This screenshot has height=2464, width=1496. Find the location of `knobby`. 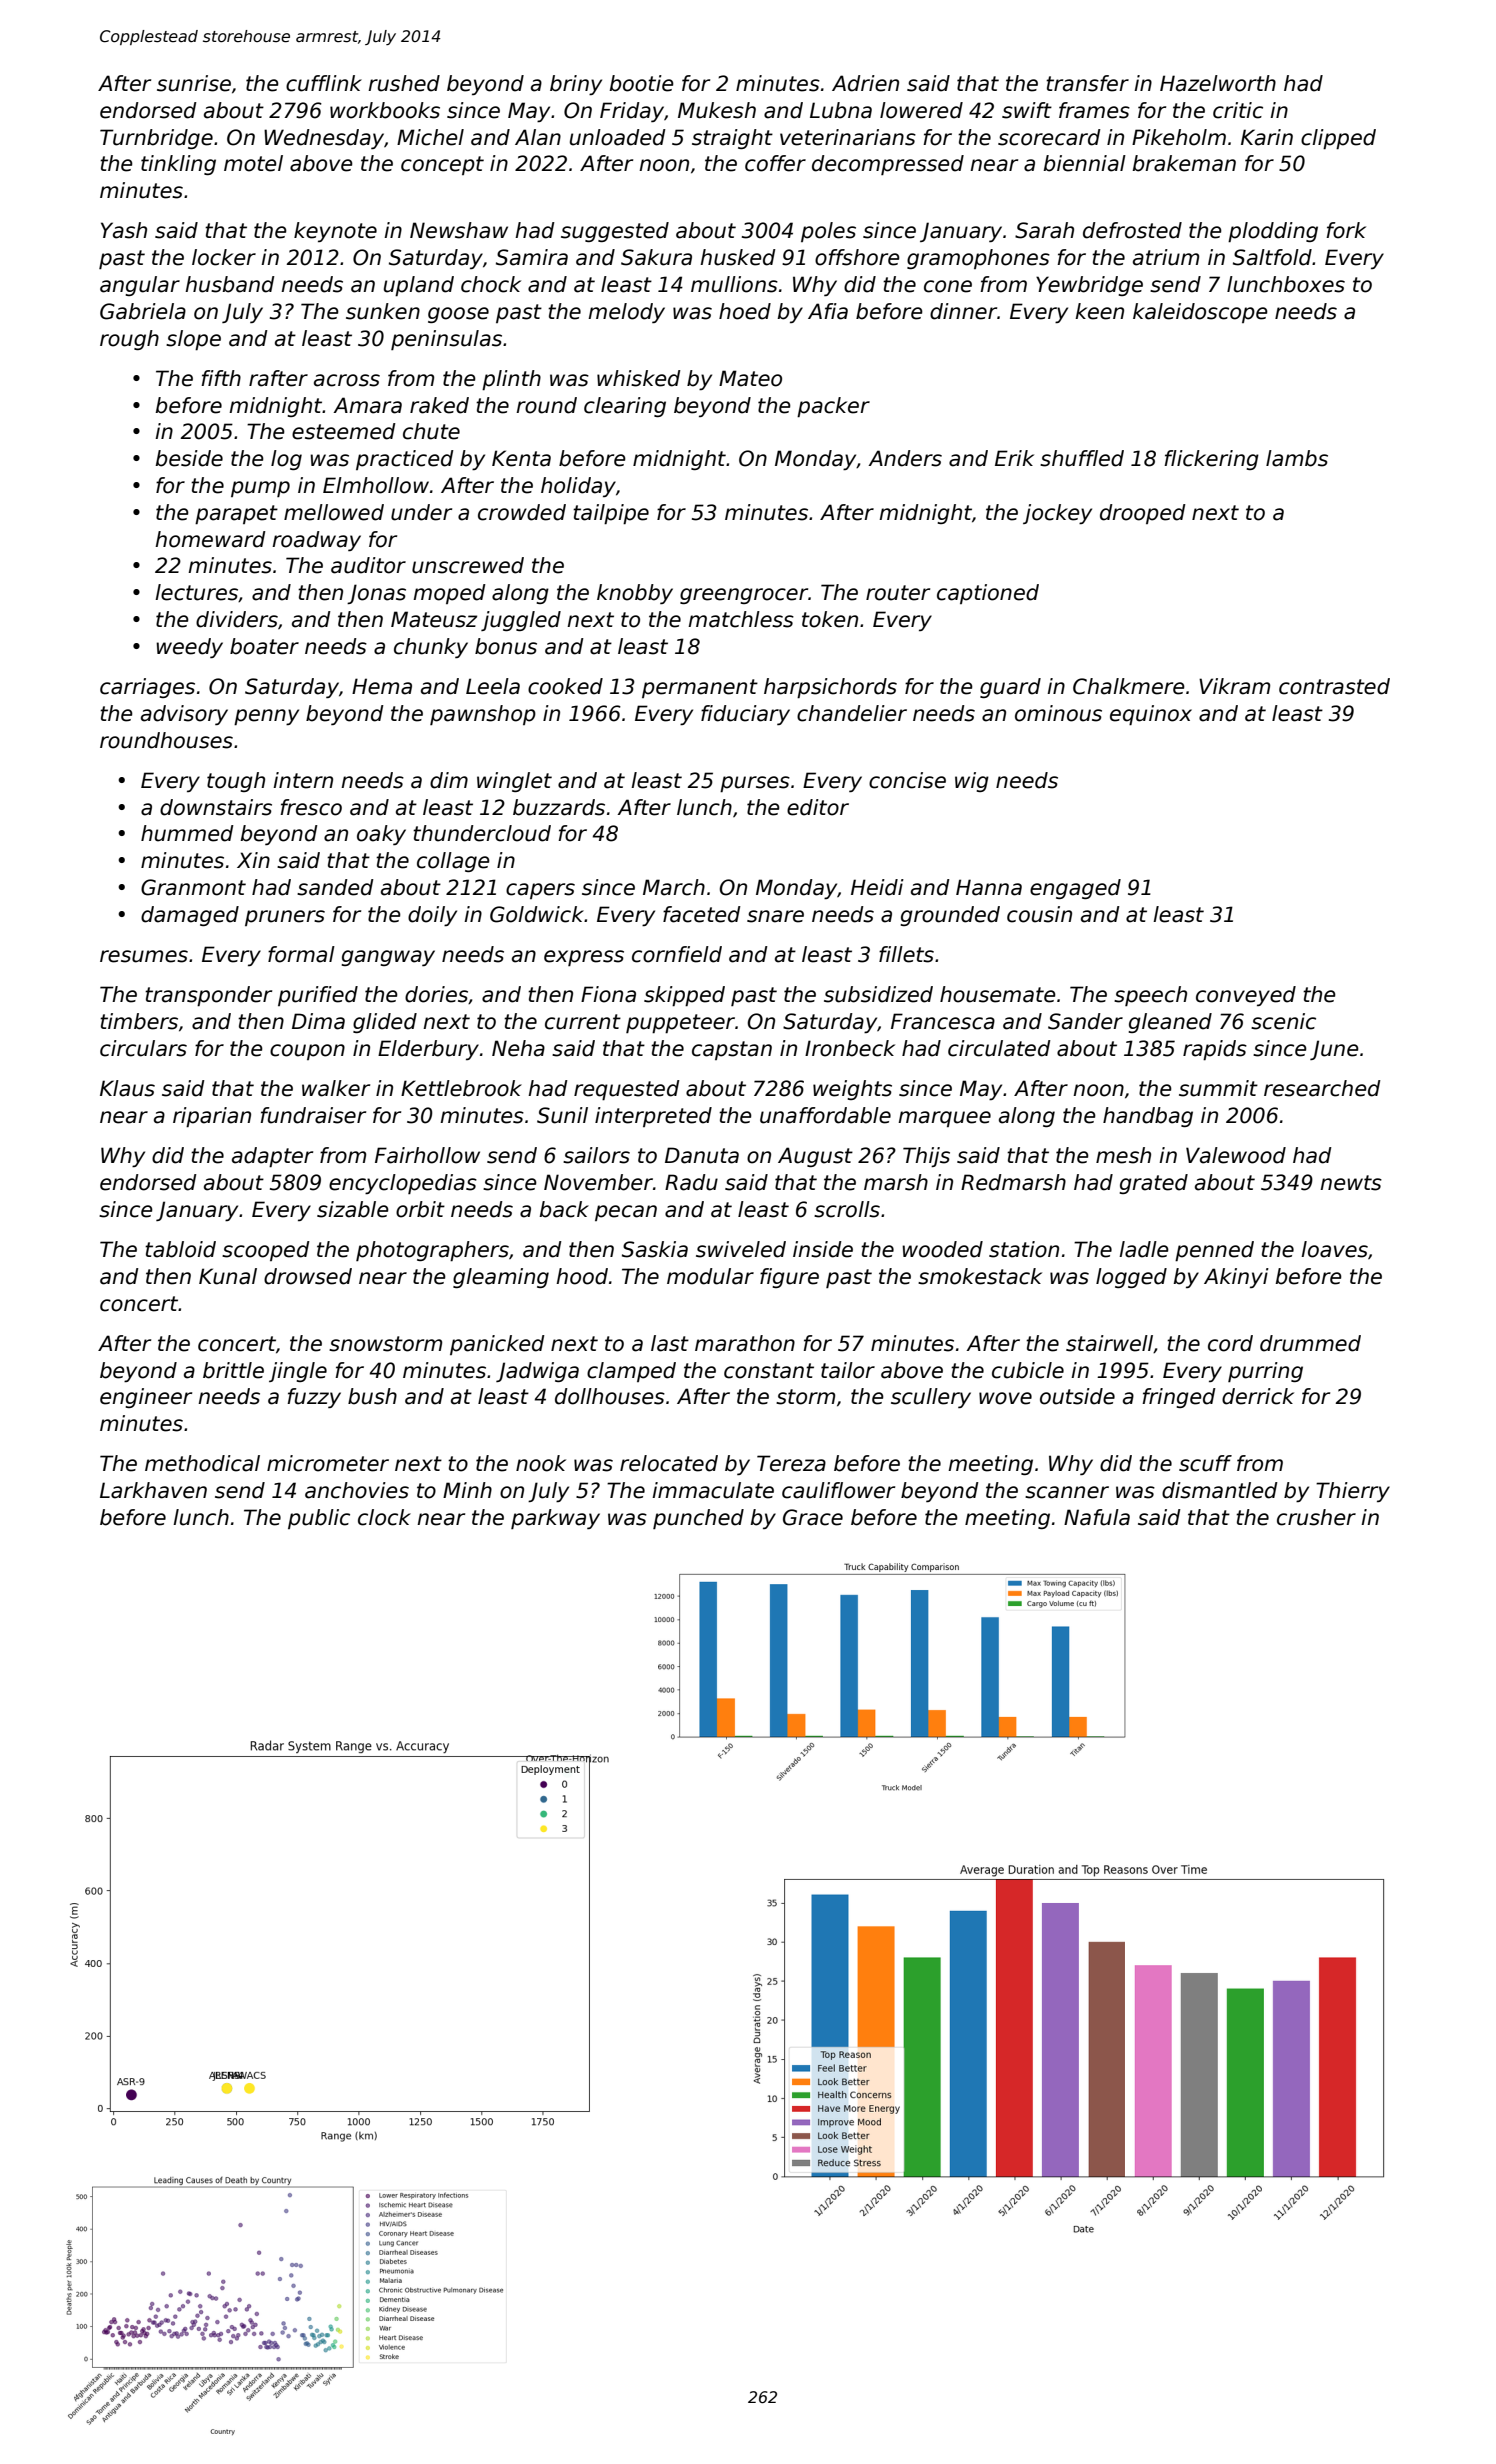

knobby is located at coordinates (635, 594).
